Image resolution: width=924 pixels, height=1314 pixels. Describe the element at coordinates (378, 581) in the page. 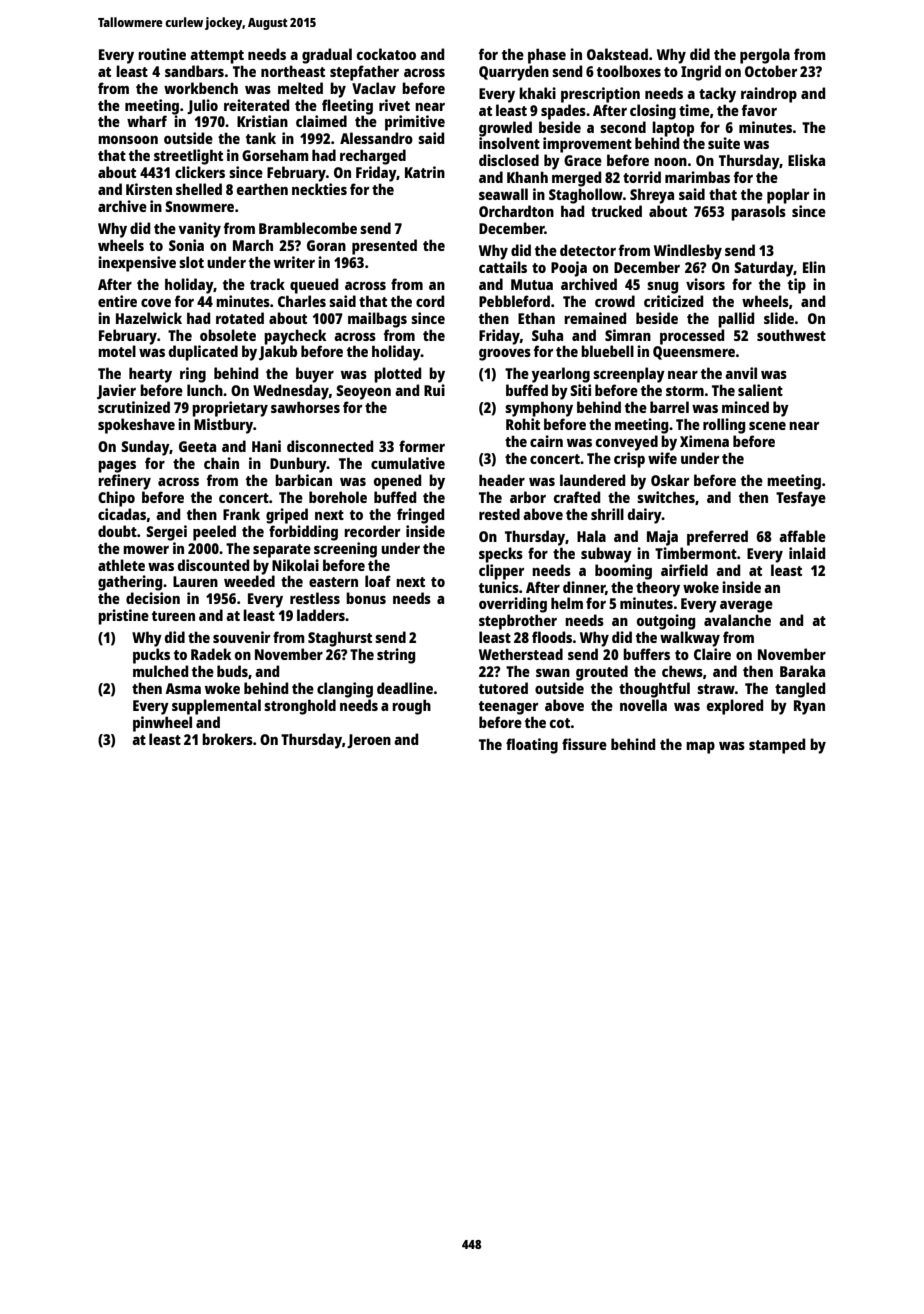

I see `loaf` at that location.
